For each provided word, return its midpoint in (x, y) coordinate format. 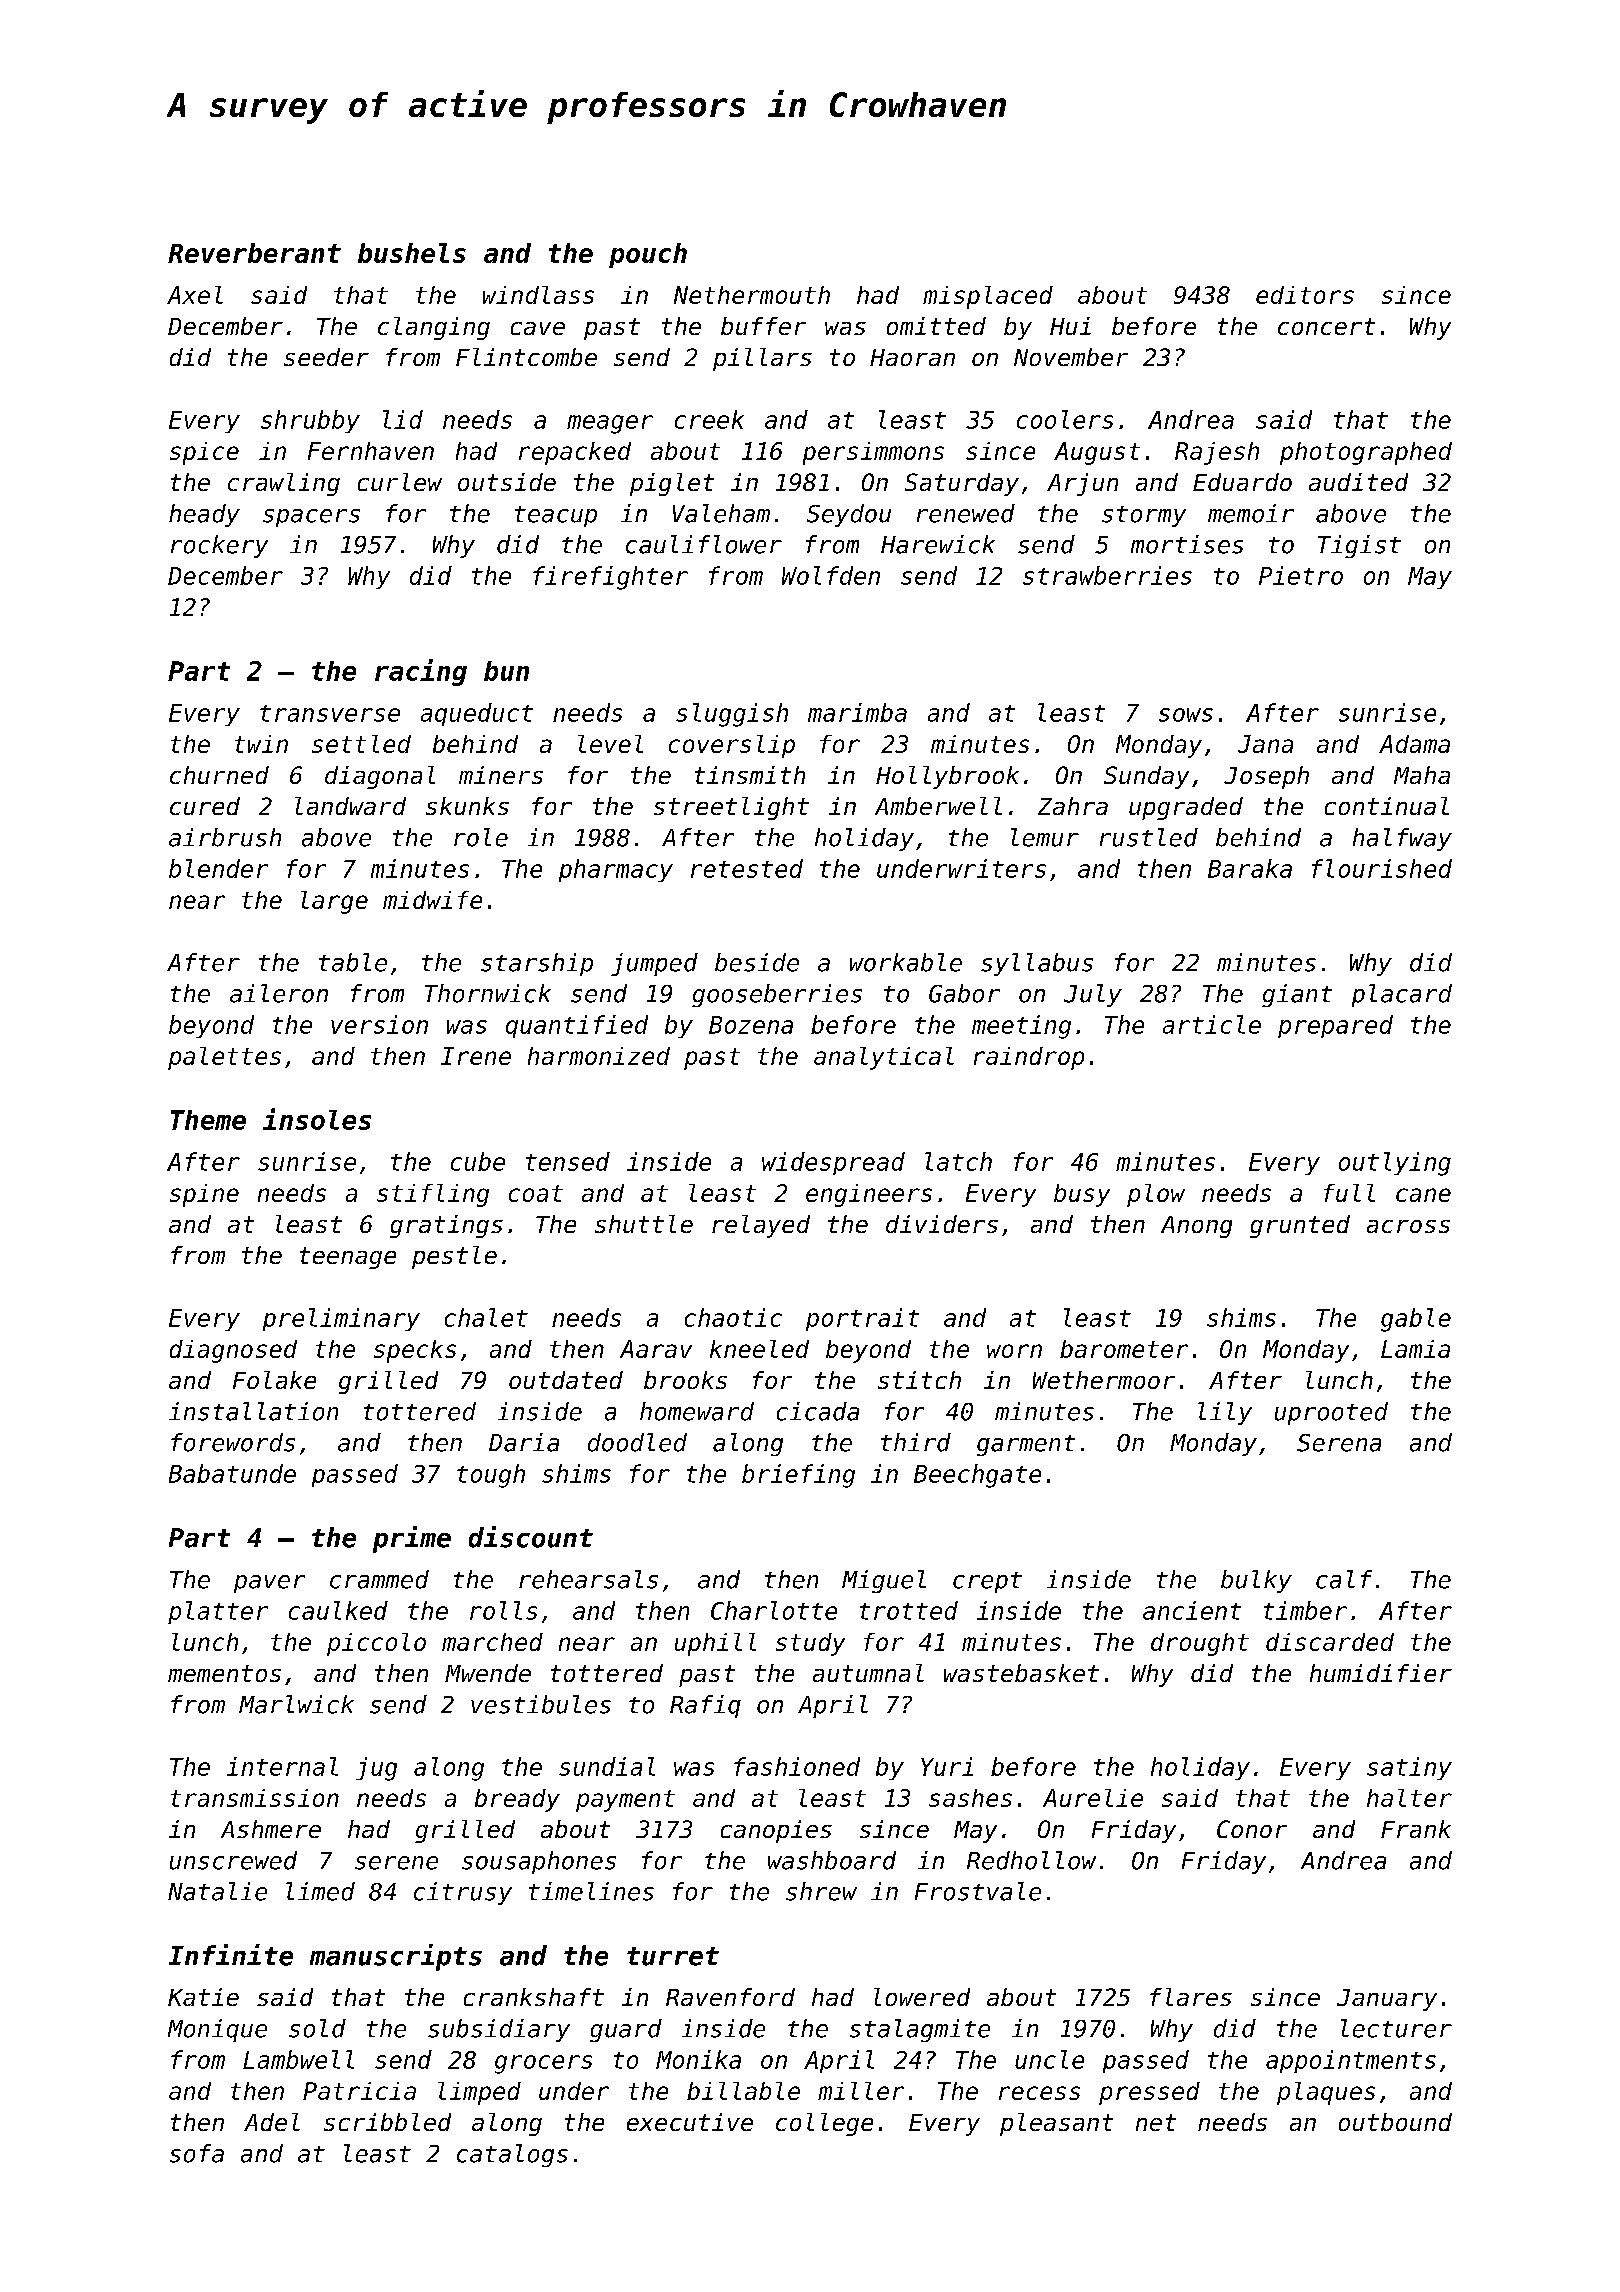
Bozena (751, 1025)
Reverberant (254, 253)
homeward (697, 1411)
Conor (1252, 1829)
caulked (338, 1610)
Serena (1339, 1443)
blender (218, 868)
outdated (566, 1380)
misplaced (988, 297)
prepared (1335, 1026)
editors (1305, 295)
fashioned (797, 1766)
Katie (203, 1997)
